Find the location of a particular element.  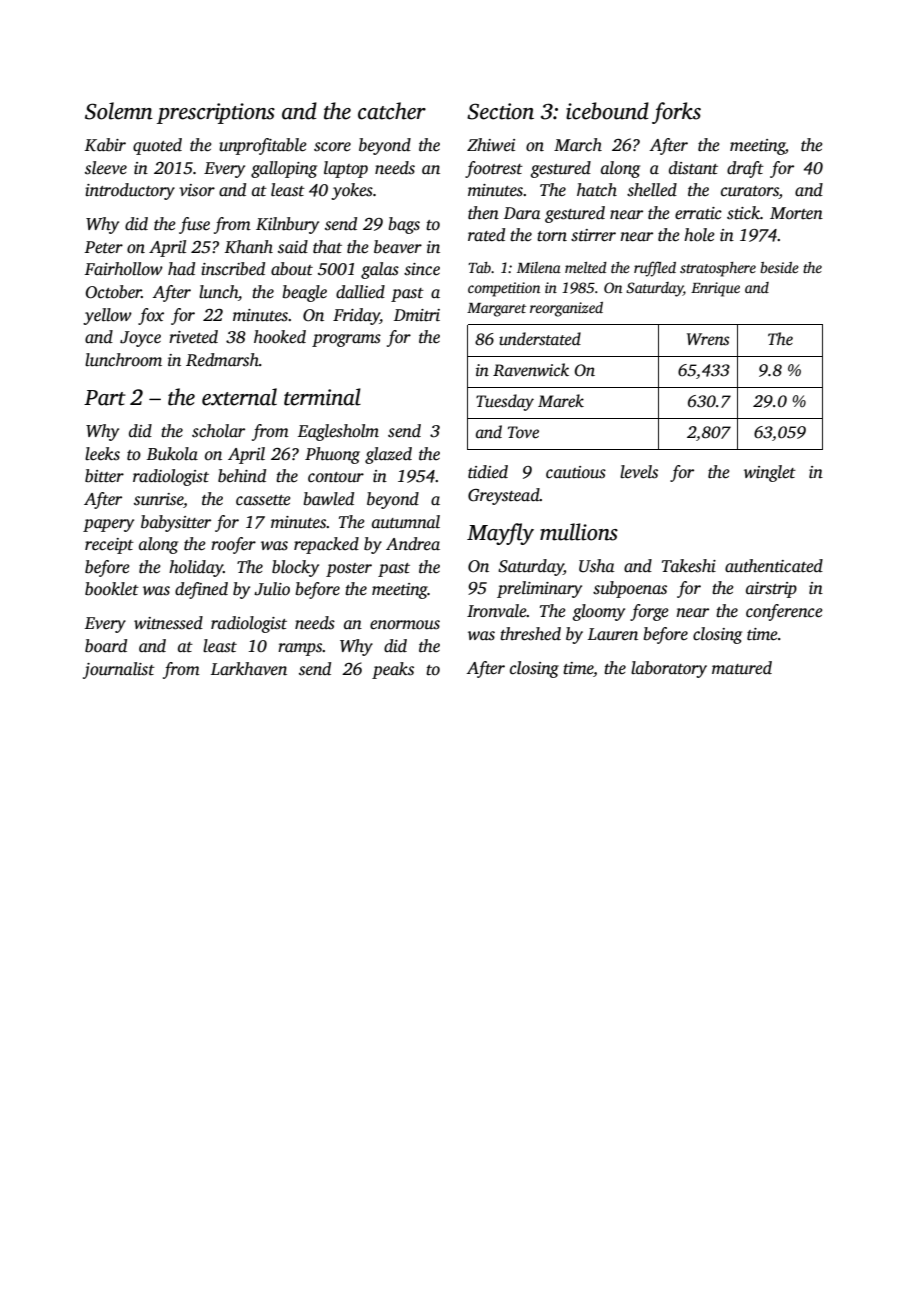

defined is located at coordinates (201, 590).
